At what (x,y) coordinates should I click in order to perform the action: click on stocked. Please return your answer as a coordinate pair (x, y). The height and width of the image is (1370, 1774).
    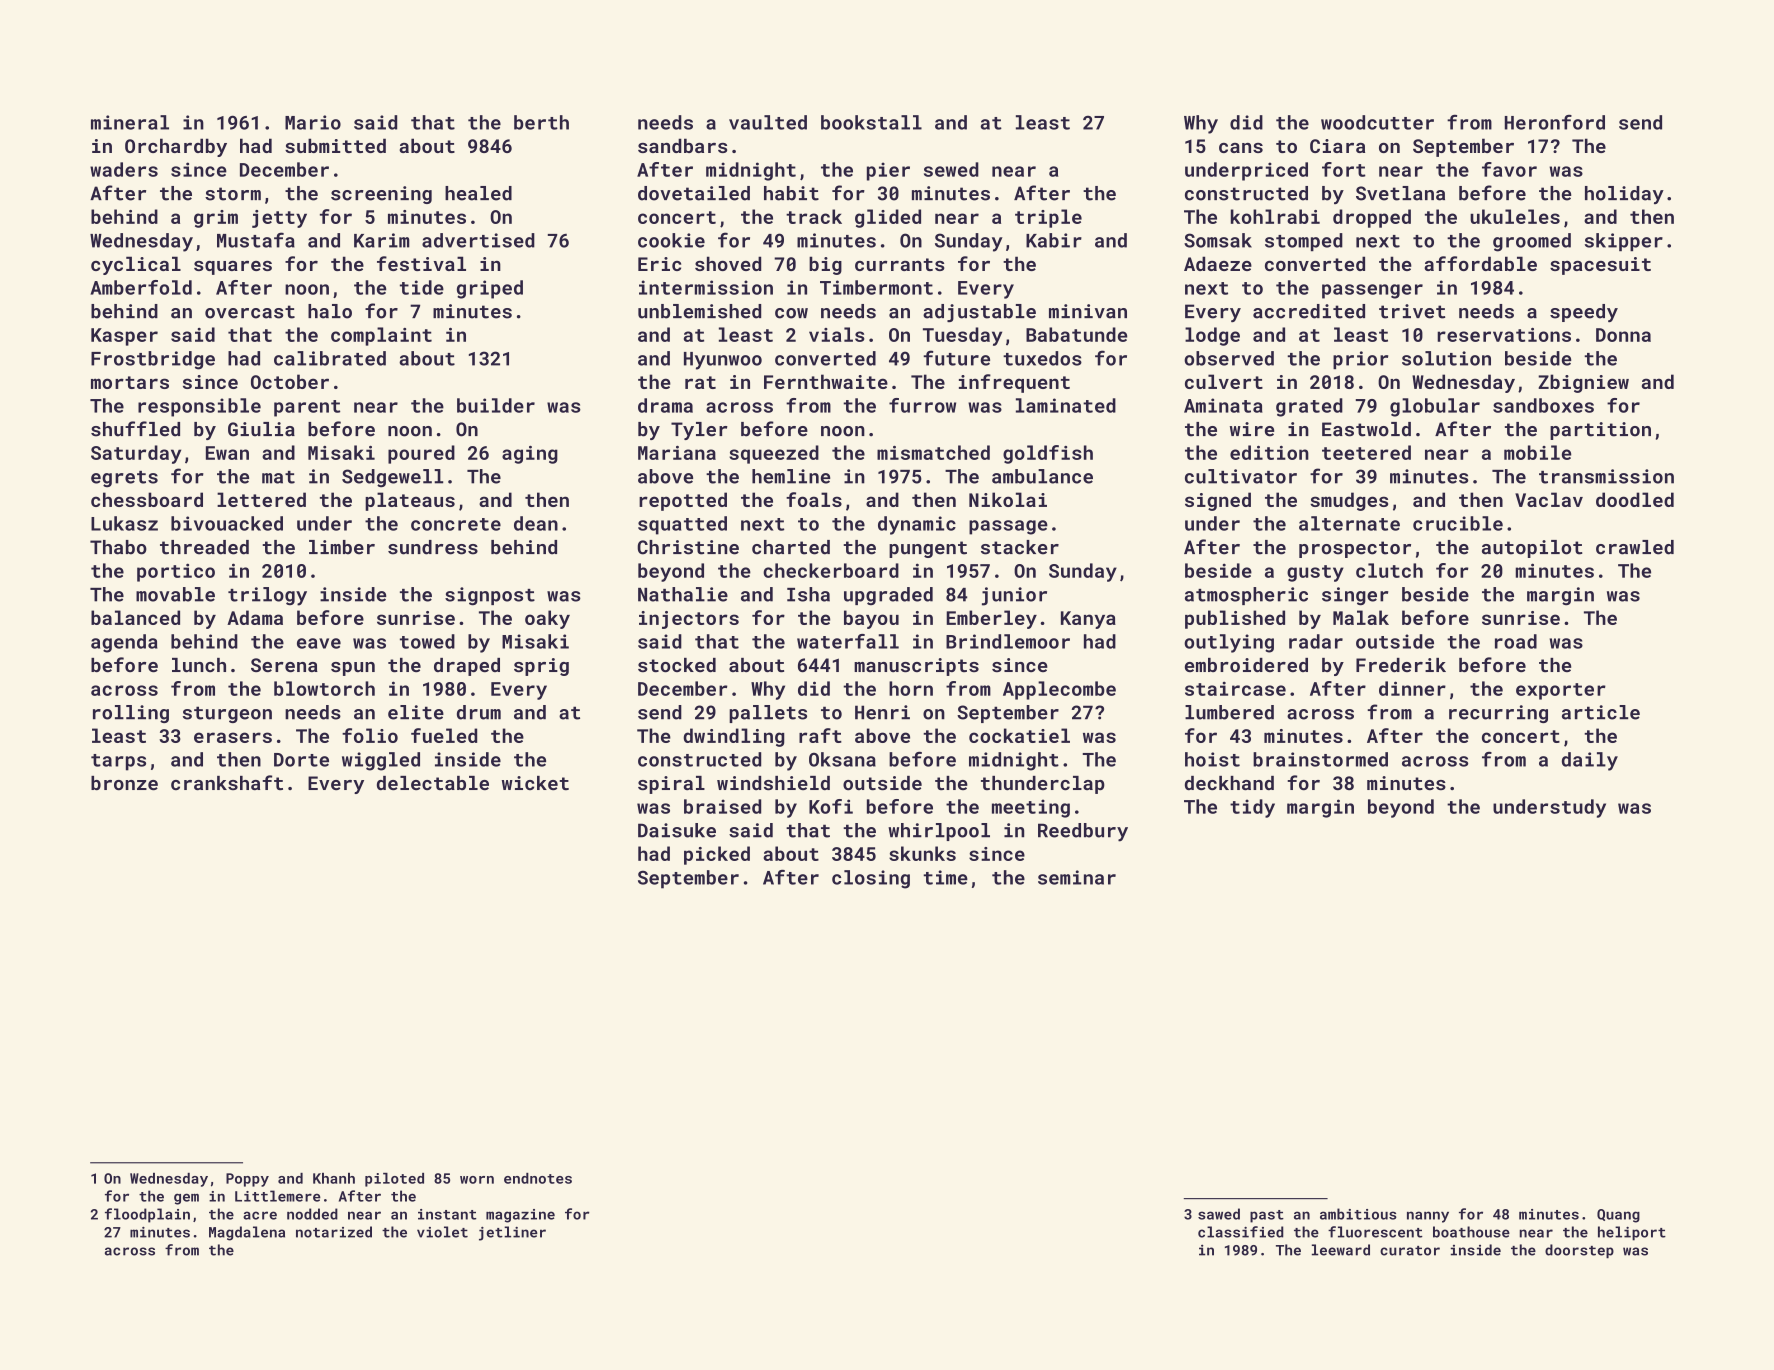
    Looking at the image, I should click on (677, 665).
